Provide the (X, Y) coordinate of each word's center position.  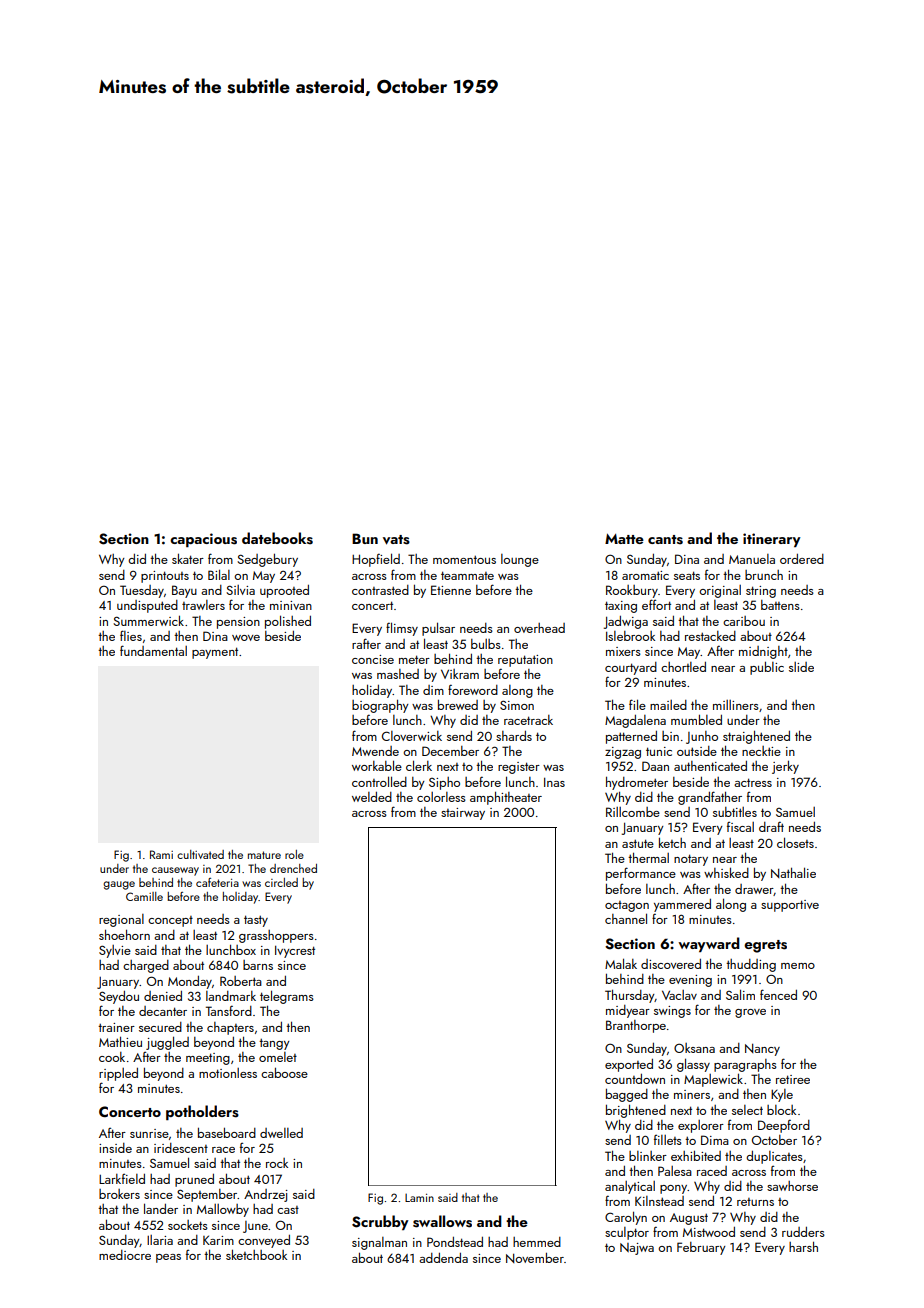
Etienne (451, 590)
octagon (627, 906)
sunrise (149, 1133)
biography (380, 706)
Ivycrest (295, 952)
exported (629, 1065)
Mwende (375, 751)
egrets (765, 946)
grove (750, 1013)
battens (780, 605)
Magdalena (635, 721)
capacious (203, 540)
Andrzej (266, 1195)
